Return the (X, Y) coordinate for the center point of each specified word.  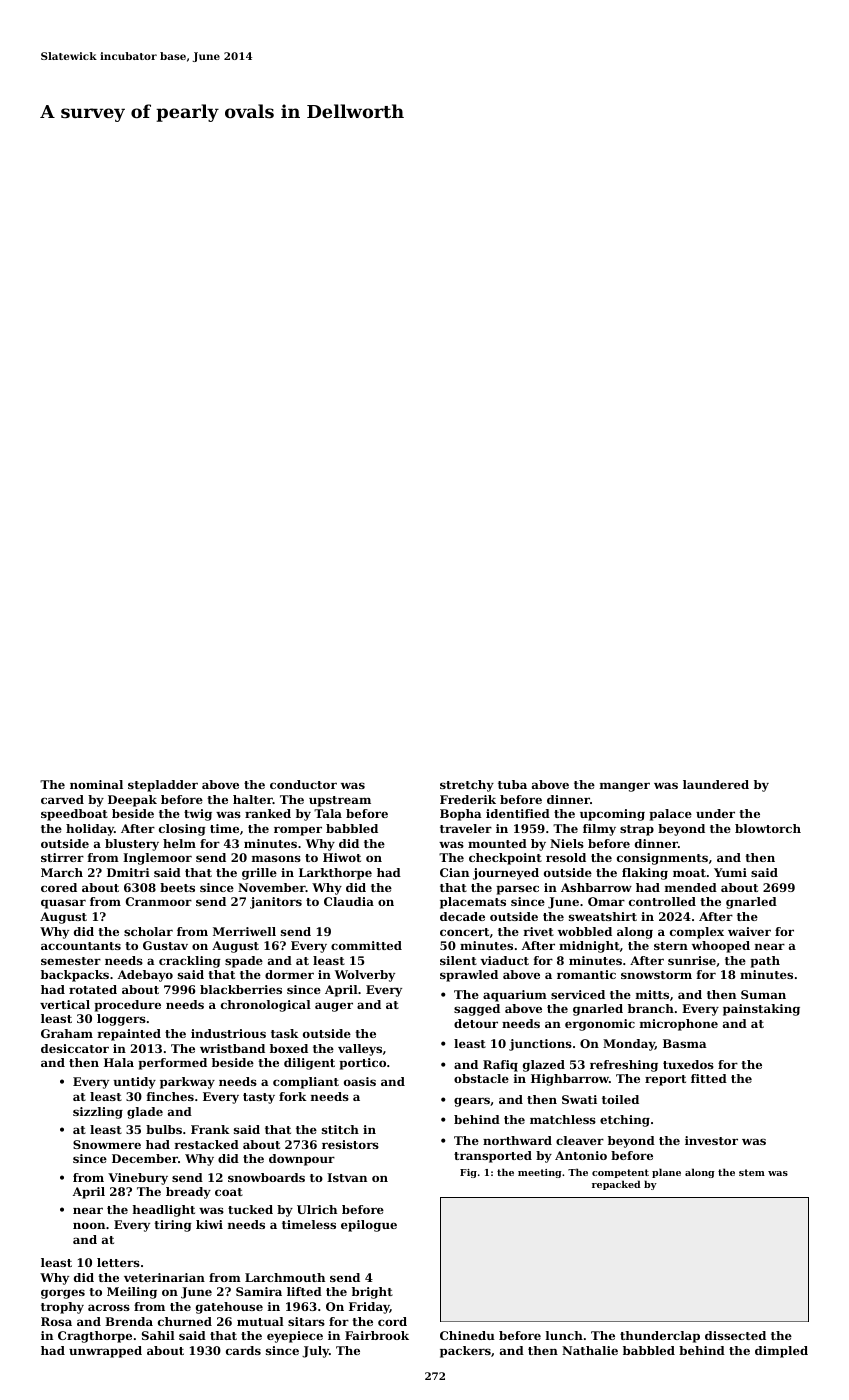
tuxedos (688, 1064)
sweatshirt (603, 916)
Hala (119, 1062)
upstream (340, 801)
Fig (468, 1173)
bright (372, 1293)
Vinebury (138, 1179)
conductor (303, 784)
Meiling (132, 1293)
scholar (148, 931)
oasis (360, 1081)
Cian (454, 872)
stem (752, 1172)
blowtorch (768, 828)
